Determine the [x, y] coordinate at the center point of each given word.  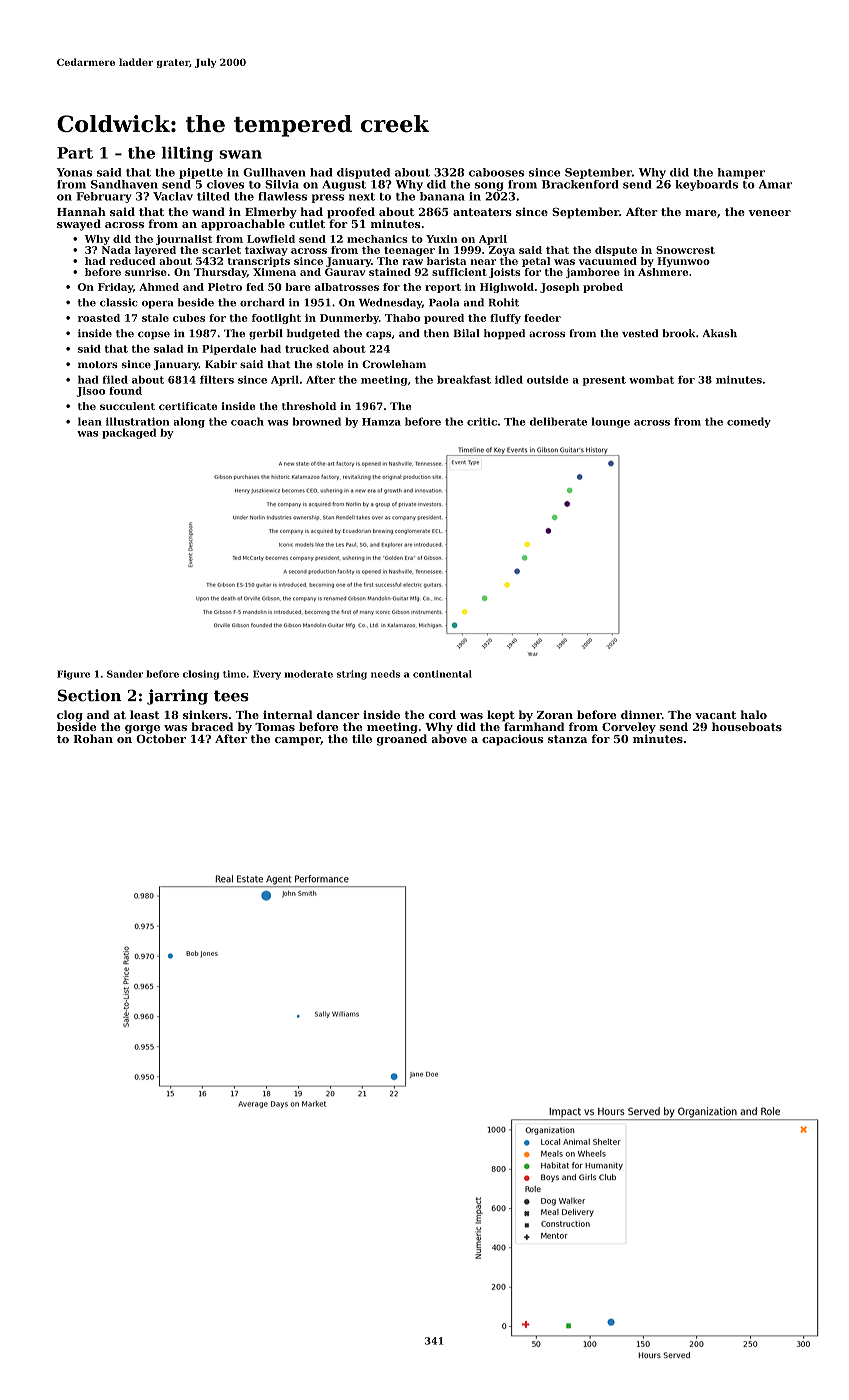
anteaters [482, 212]
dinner [641, 714]
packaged [129, 433]
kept [500, 716]
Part [75, 153]
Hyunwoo [683, 262]
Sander [125, 674]
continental [442, 674]
